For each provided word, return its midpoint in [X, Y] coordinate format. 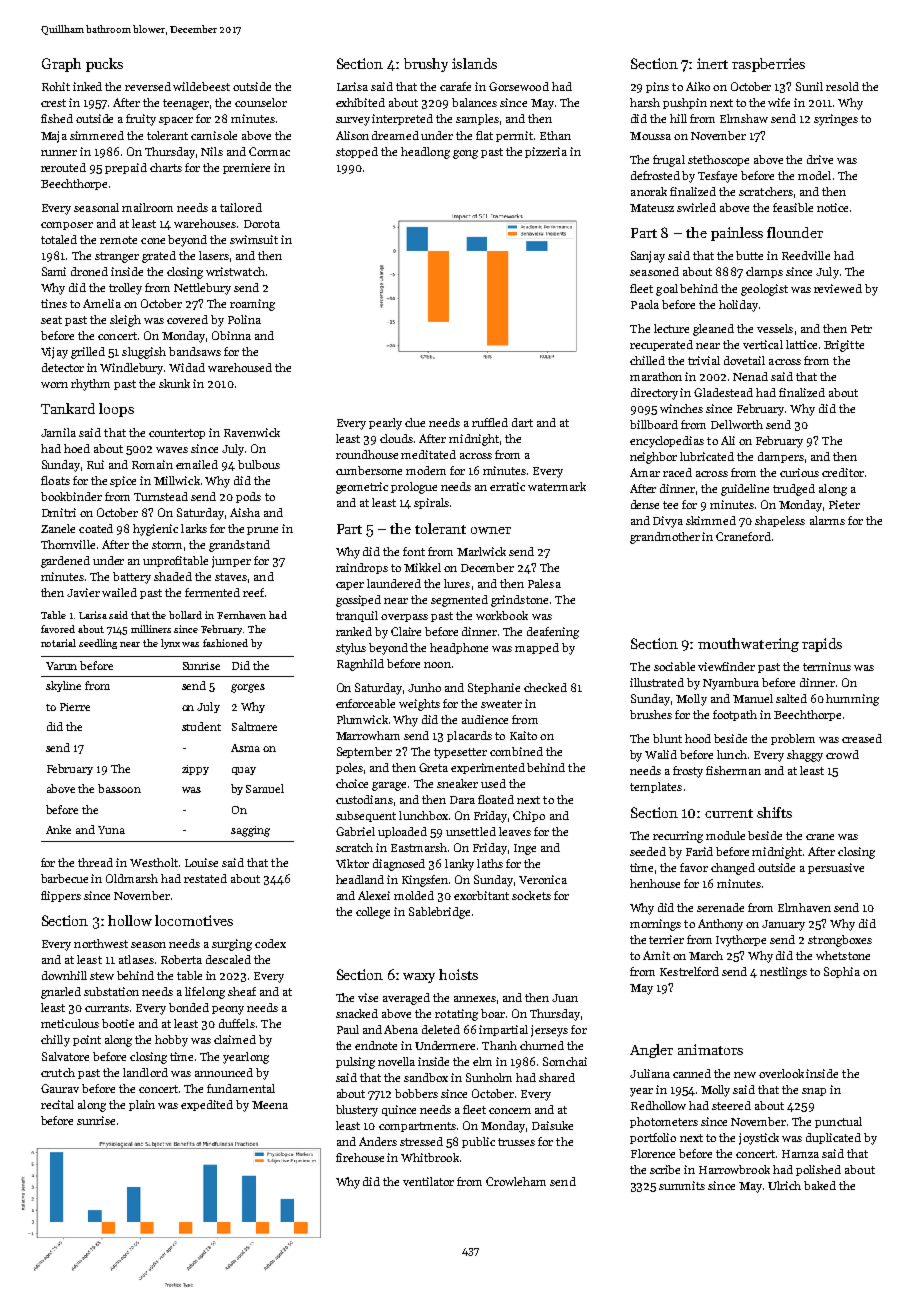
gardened [65, 562]
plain [142, 1105]
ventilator [428, 1181]
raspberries [768, 65]
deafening [553, 633]
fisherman [733, 770]
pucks [104, 65]
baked [820, 1185]
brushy [426, 65]
